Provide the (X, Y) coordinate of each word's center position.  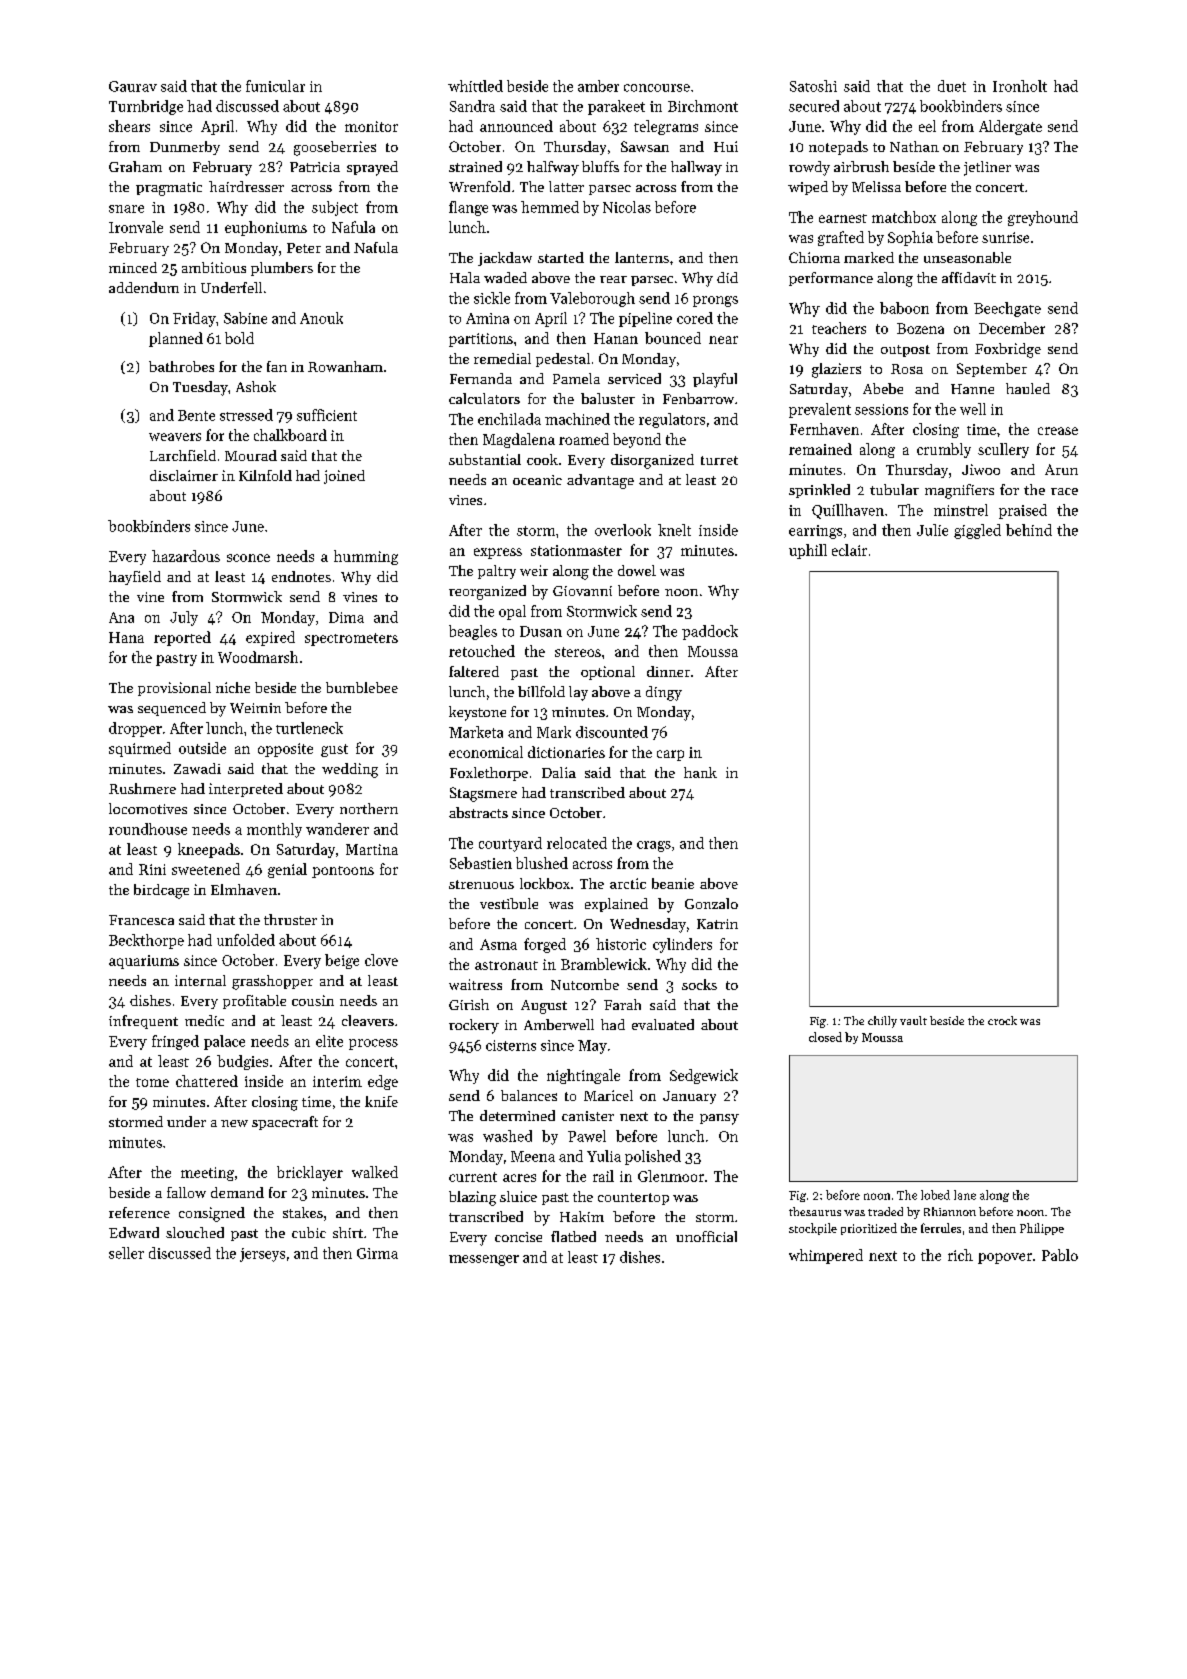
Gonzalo (711, 903)
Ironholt (1020, 86)
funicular (275, 86)
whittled (475, 86)
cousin (313, 1000)
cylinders (682, 945)
